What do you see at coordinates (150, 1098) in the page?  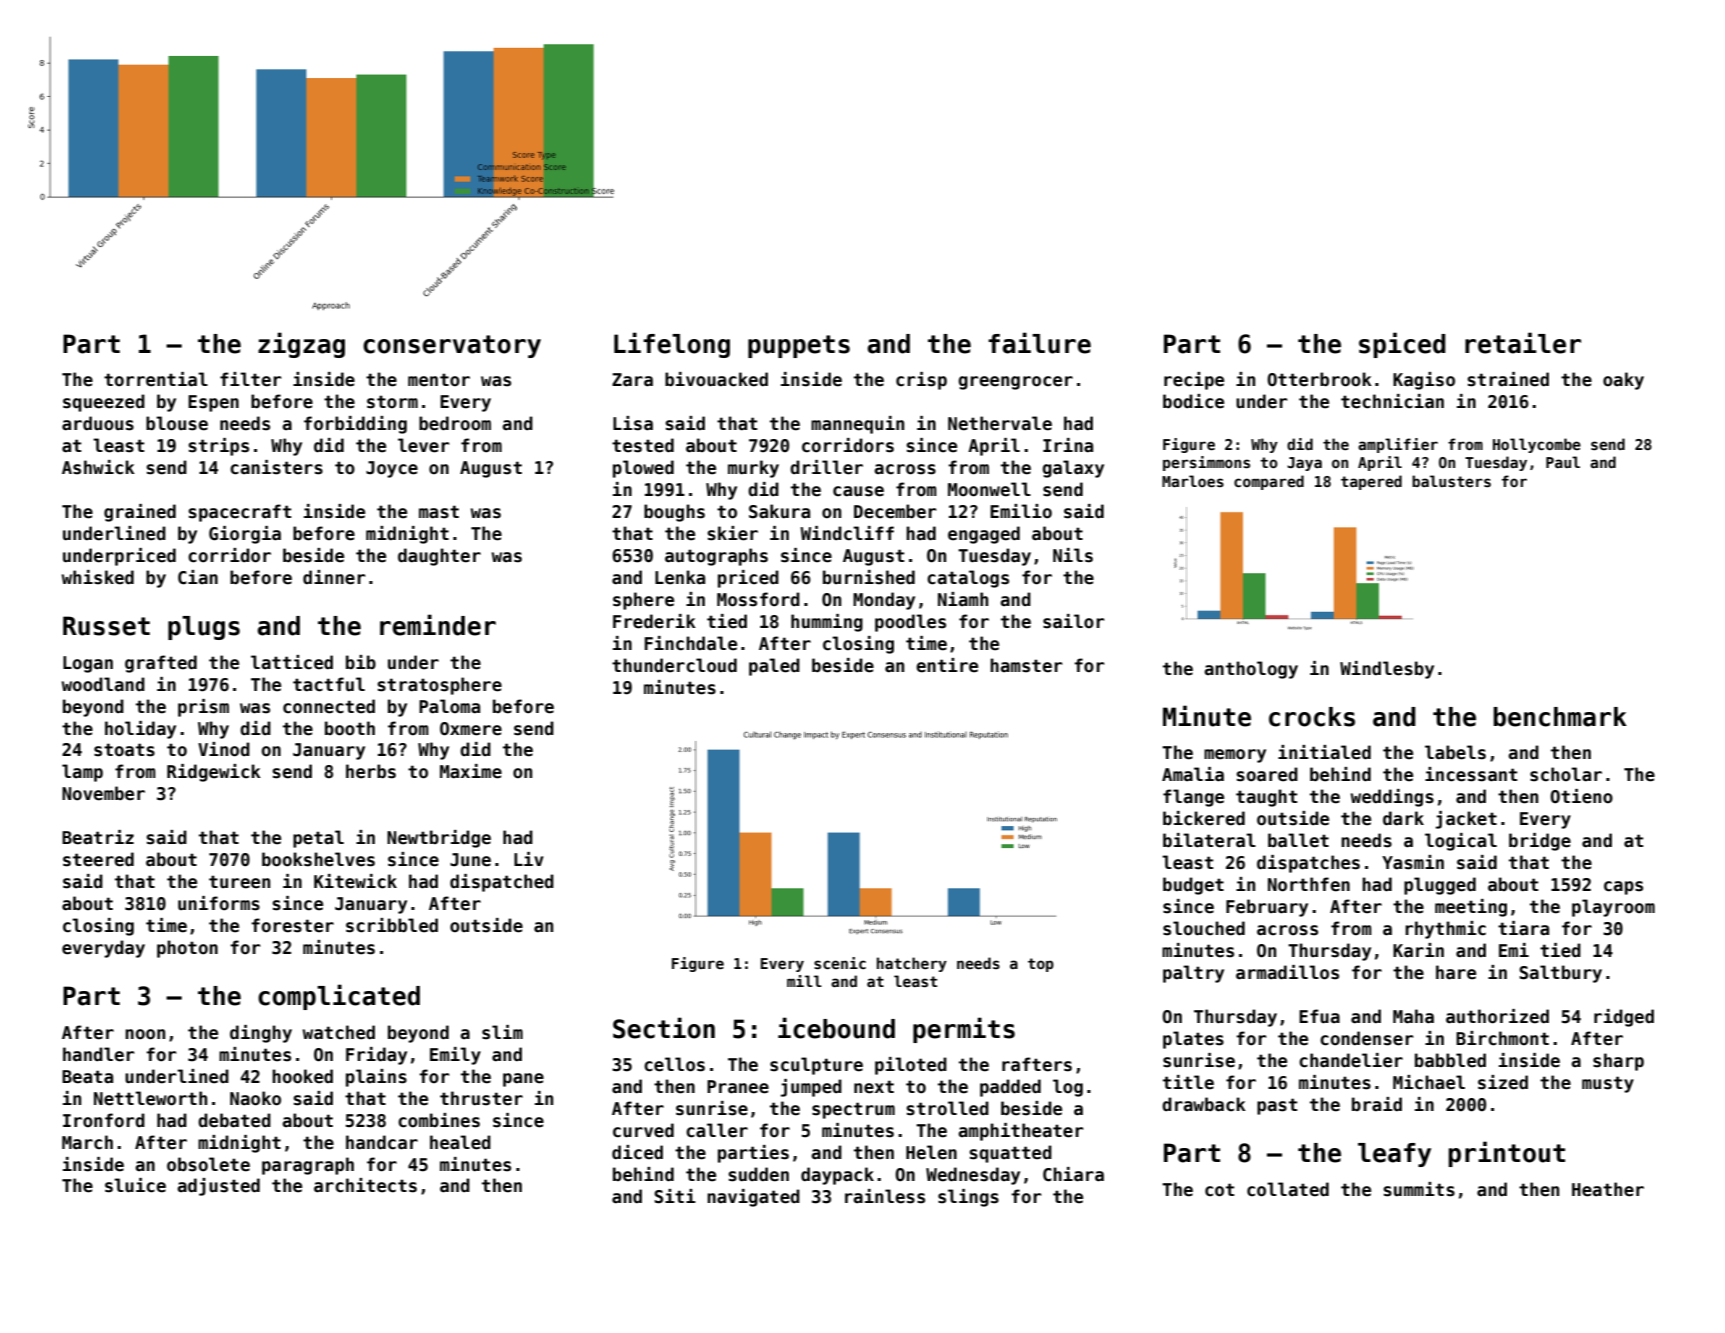 I see `Nettleworth` at bounding box center [150, 1098].
